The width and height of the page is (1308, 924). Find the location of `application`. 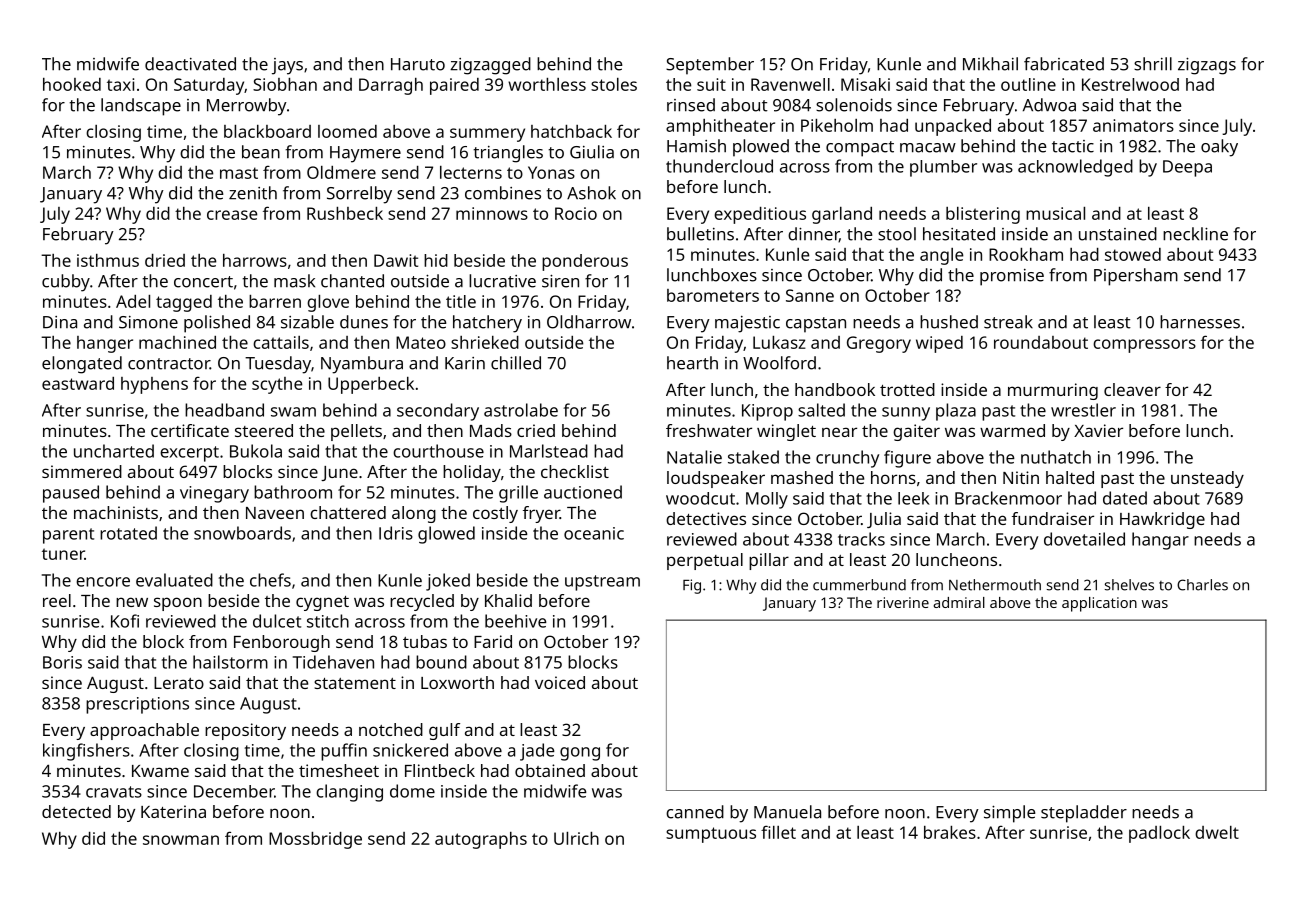

application is located at coordinates (1099, 604).
